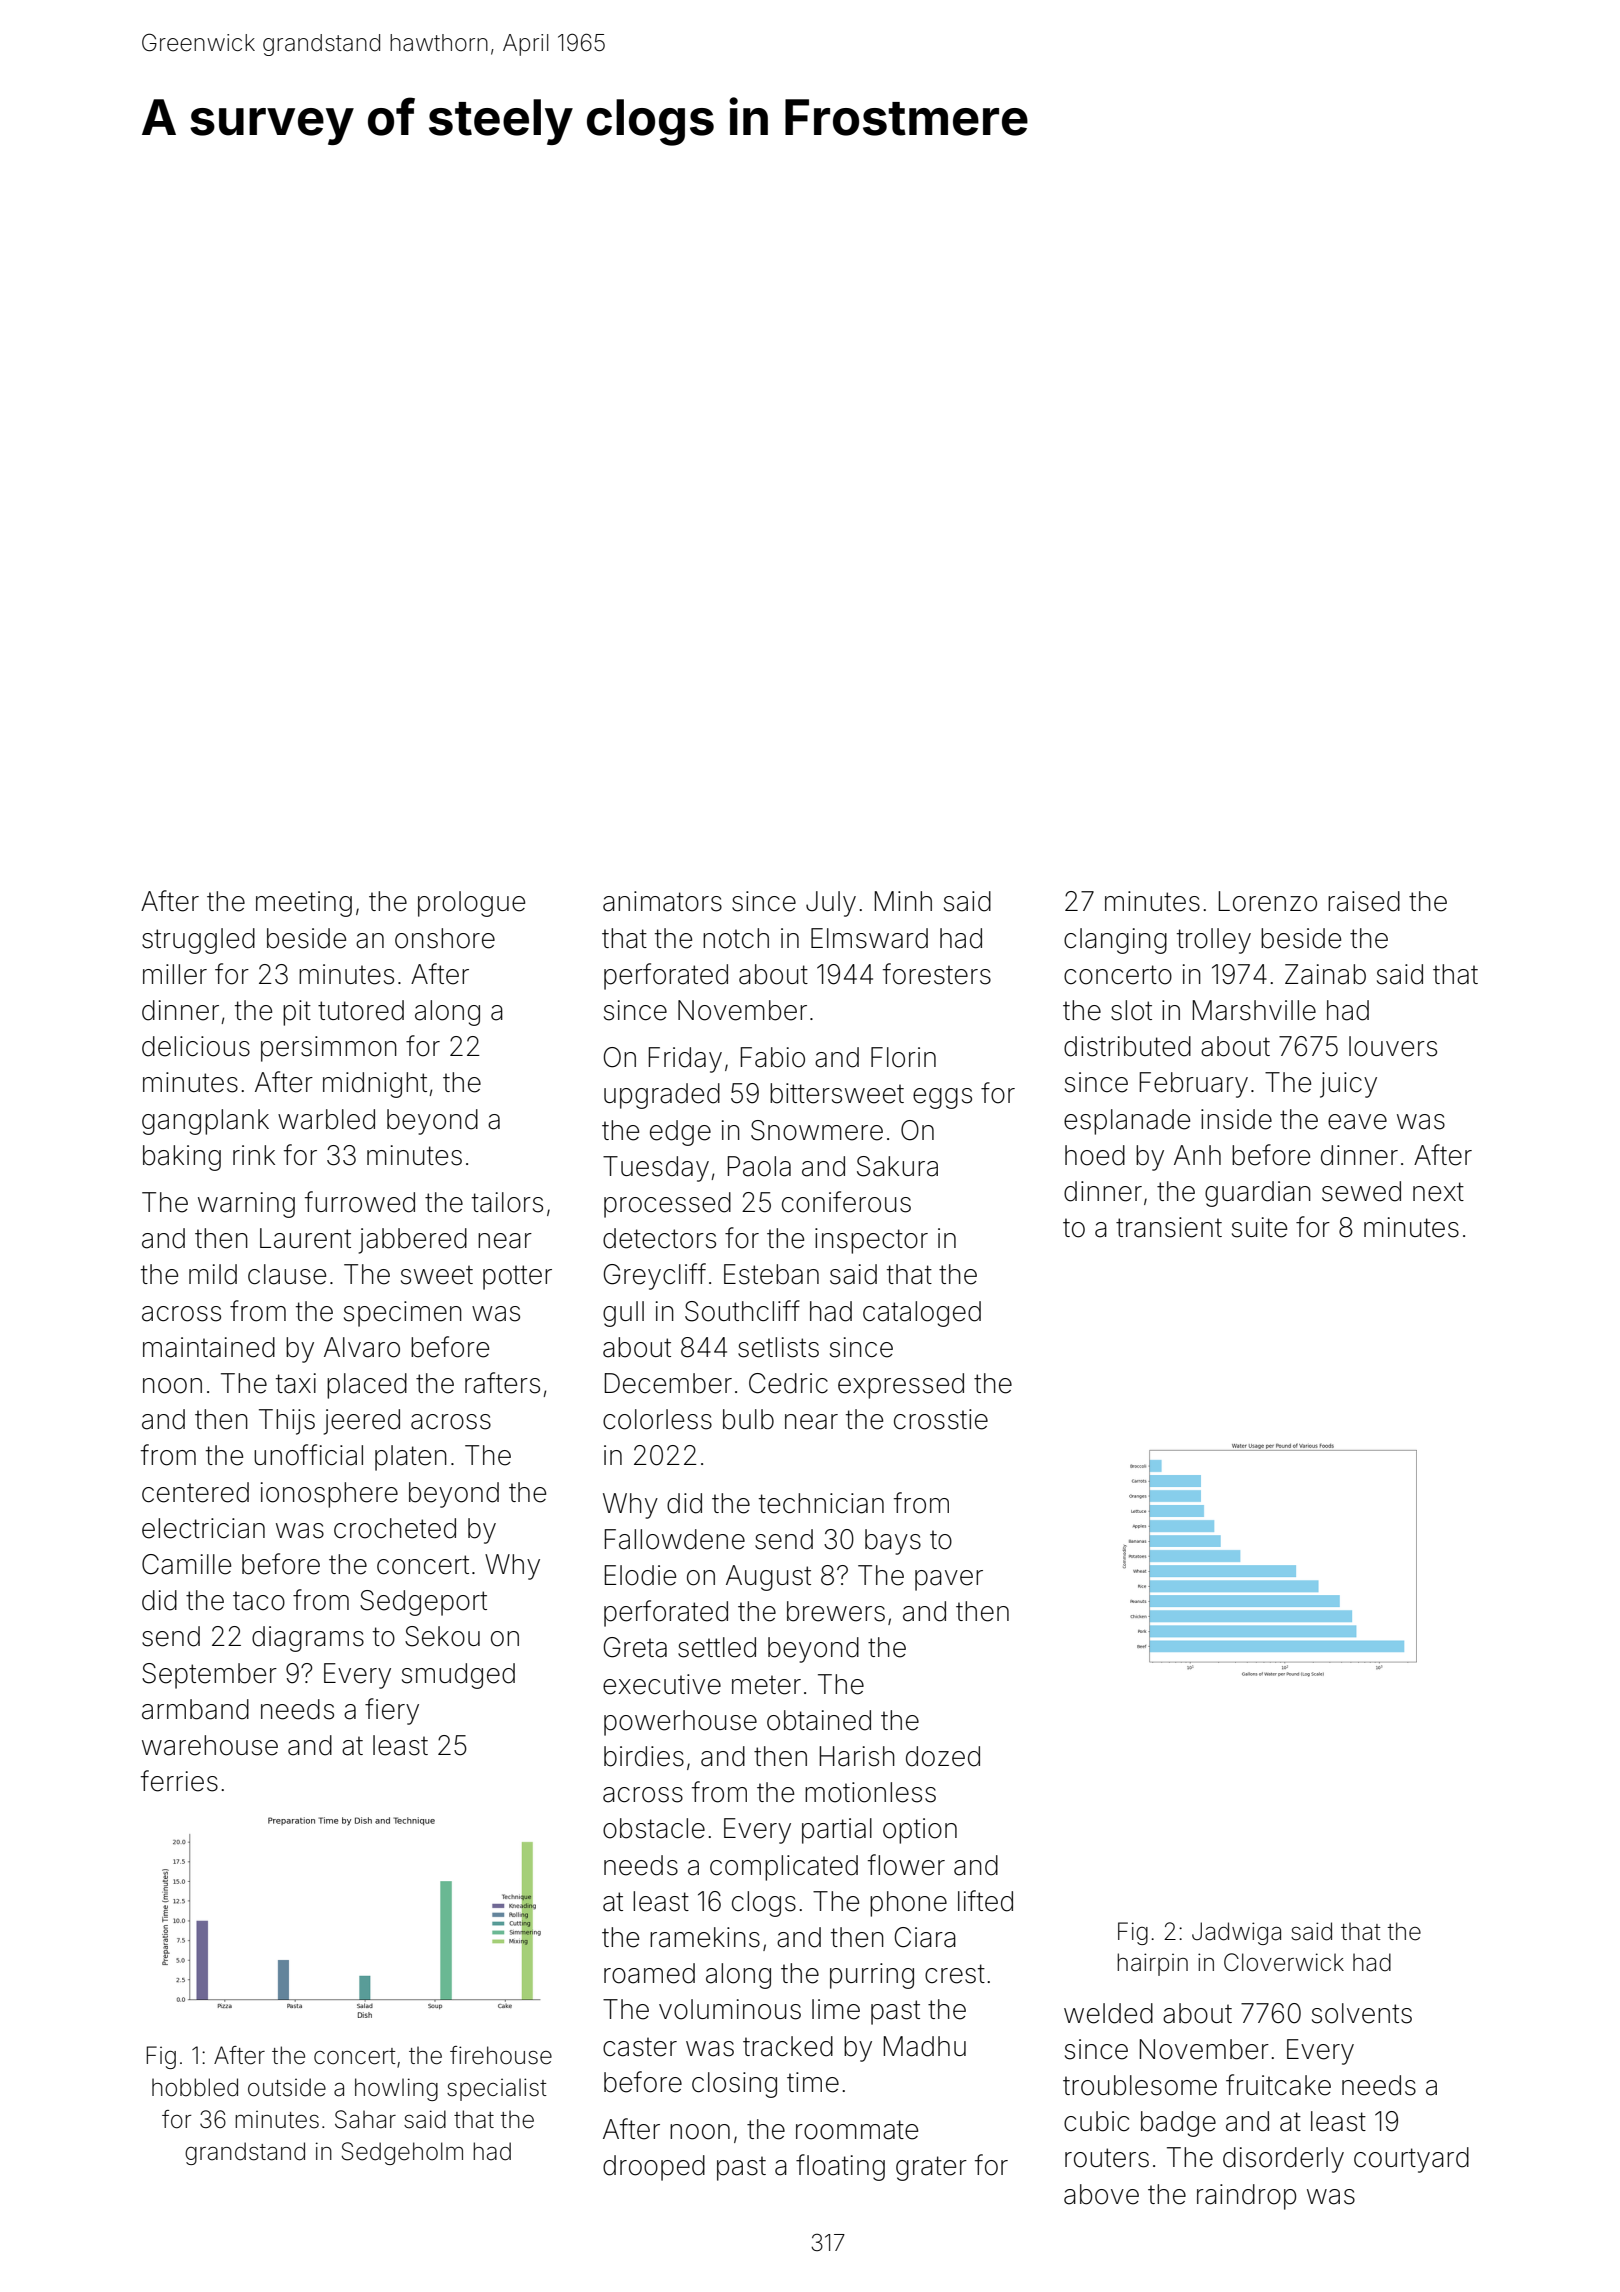 The height and width of the screenshot is (2292, 1620). I want to click on placed, so click(367, 1386).
